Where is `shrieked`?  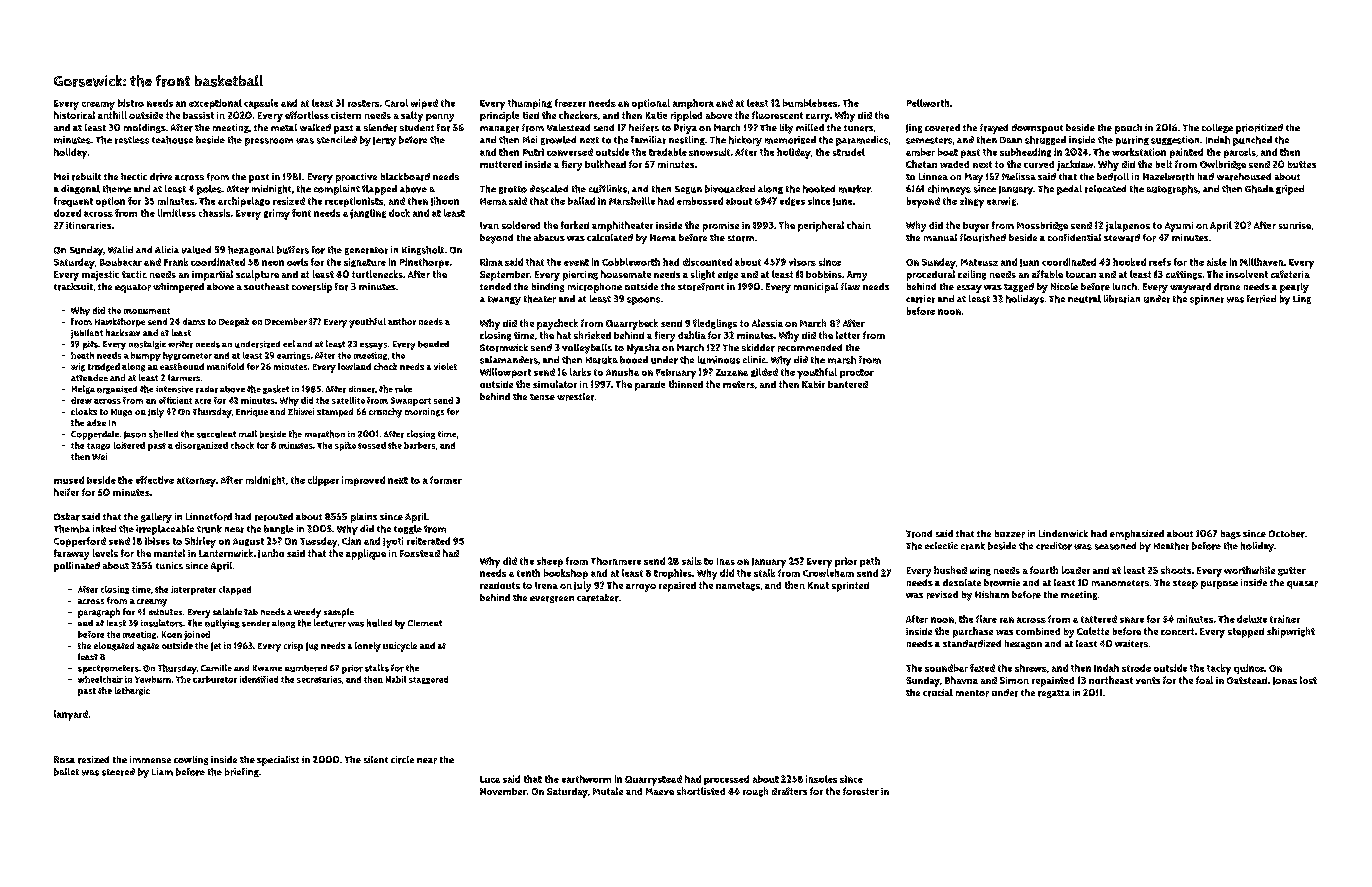
shrieked is located at coordinates (592, 335).
